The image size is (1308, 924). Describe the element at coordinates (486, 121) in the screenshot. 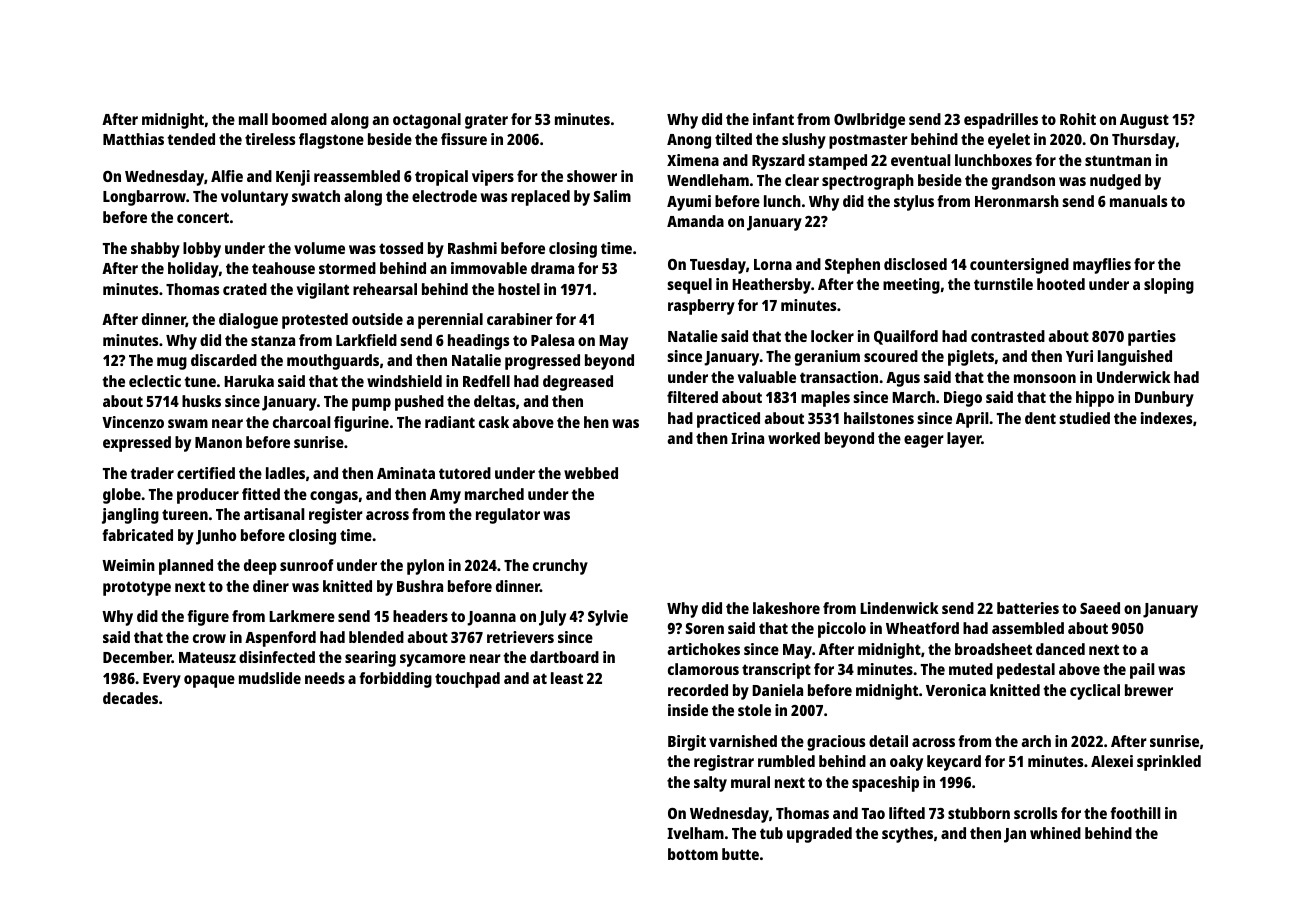

I see `grater` at that location.
